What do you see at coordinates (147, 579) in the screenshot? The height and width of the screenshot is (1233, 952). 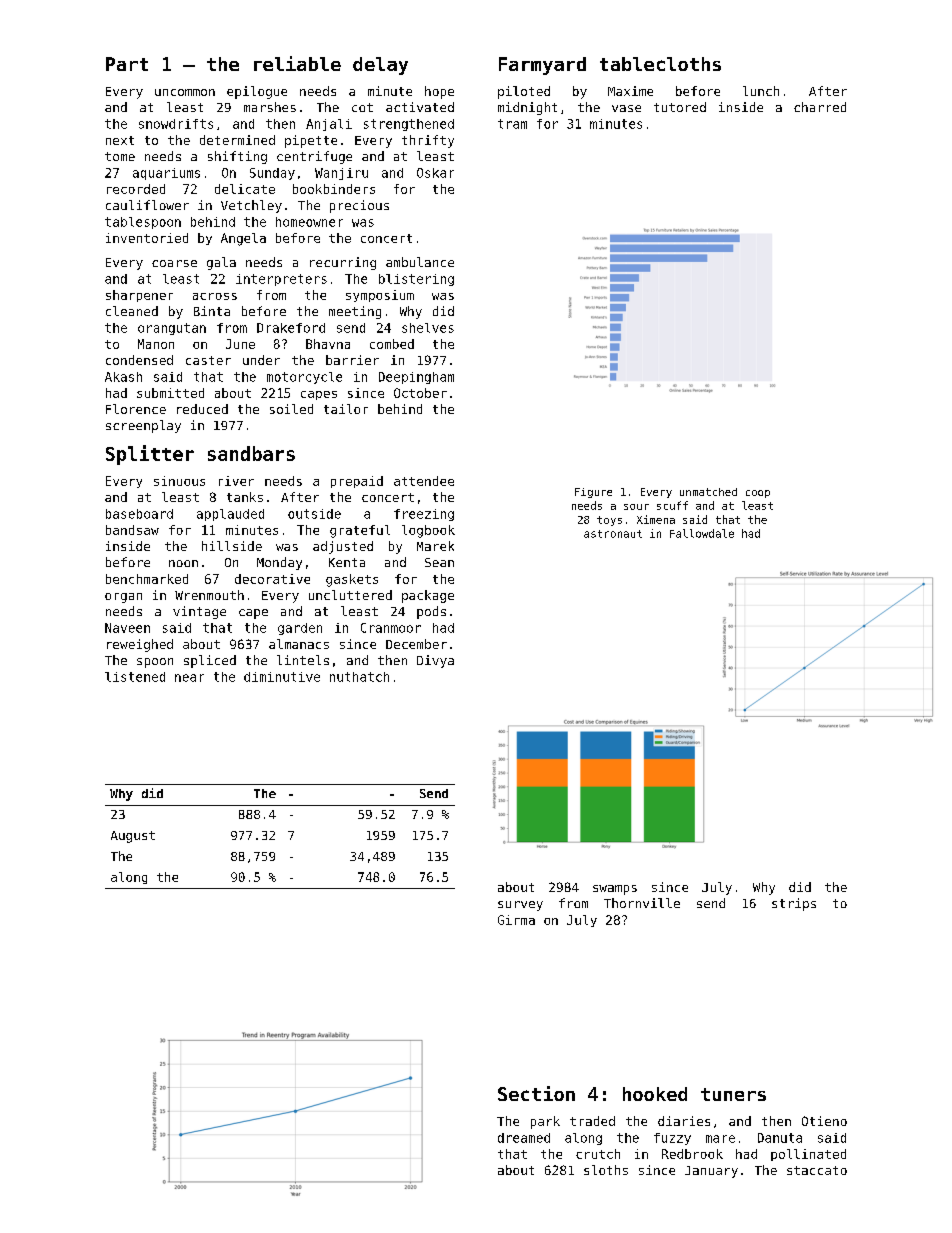 I see `benchmarked` at bounding box center [147, 579].
